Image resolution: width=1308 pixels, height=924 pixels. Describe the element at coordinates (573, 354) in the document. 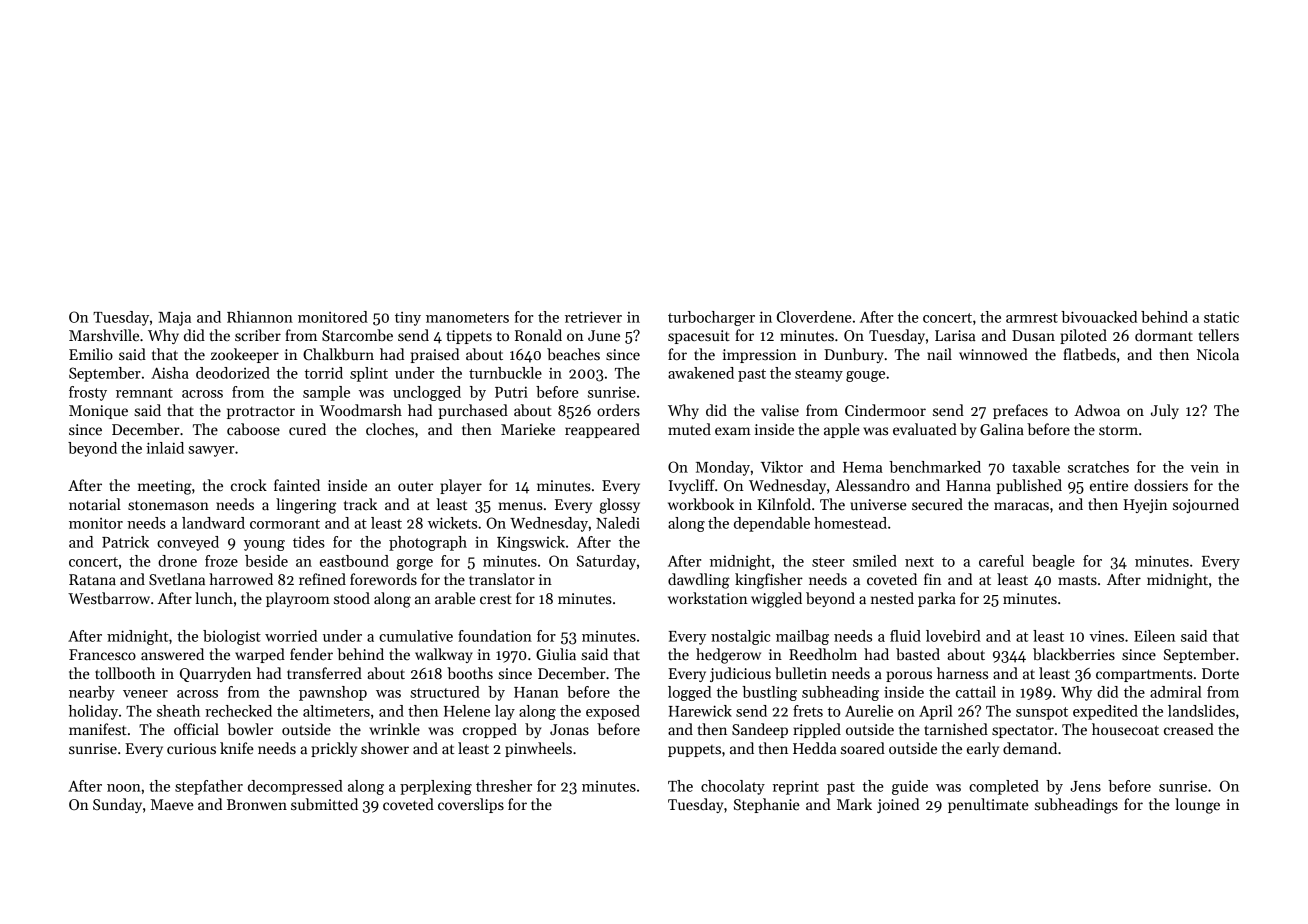

I see `beaches` at that location.
